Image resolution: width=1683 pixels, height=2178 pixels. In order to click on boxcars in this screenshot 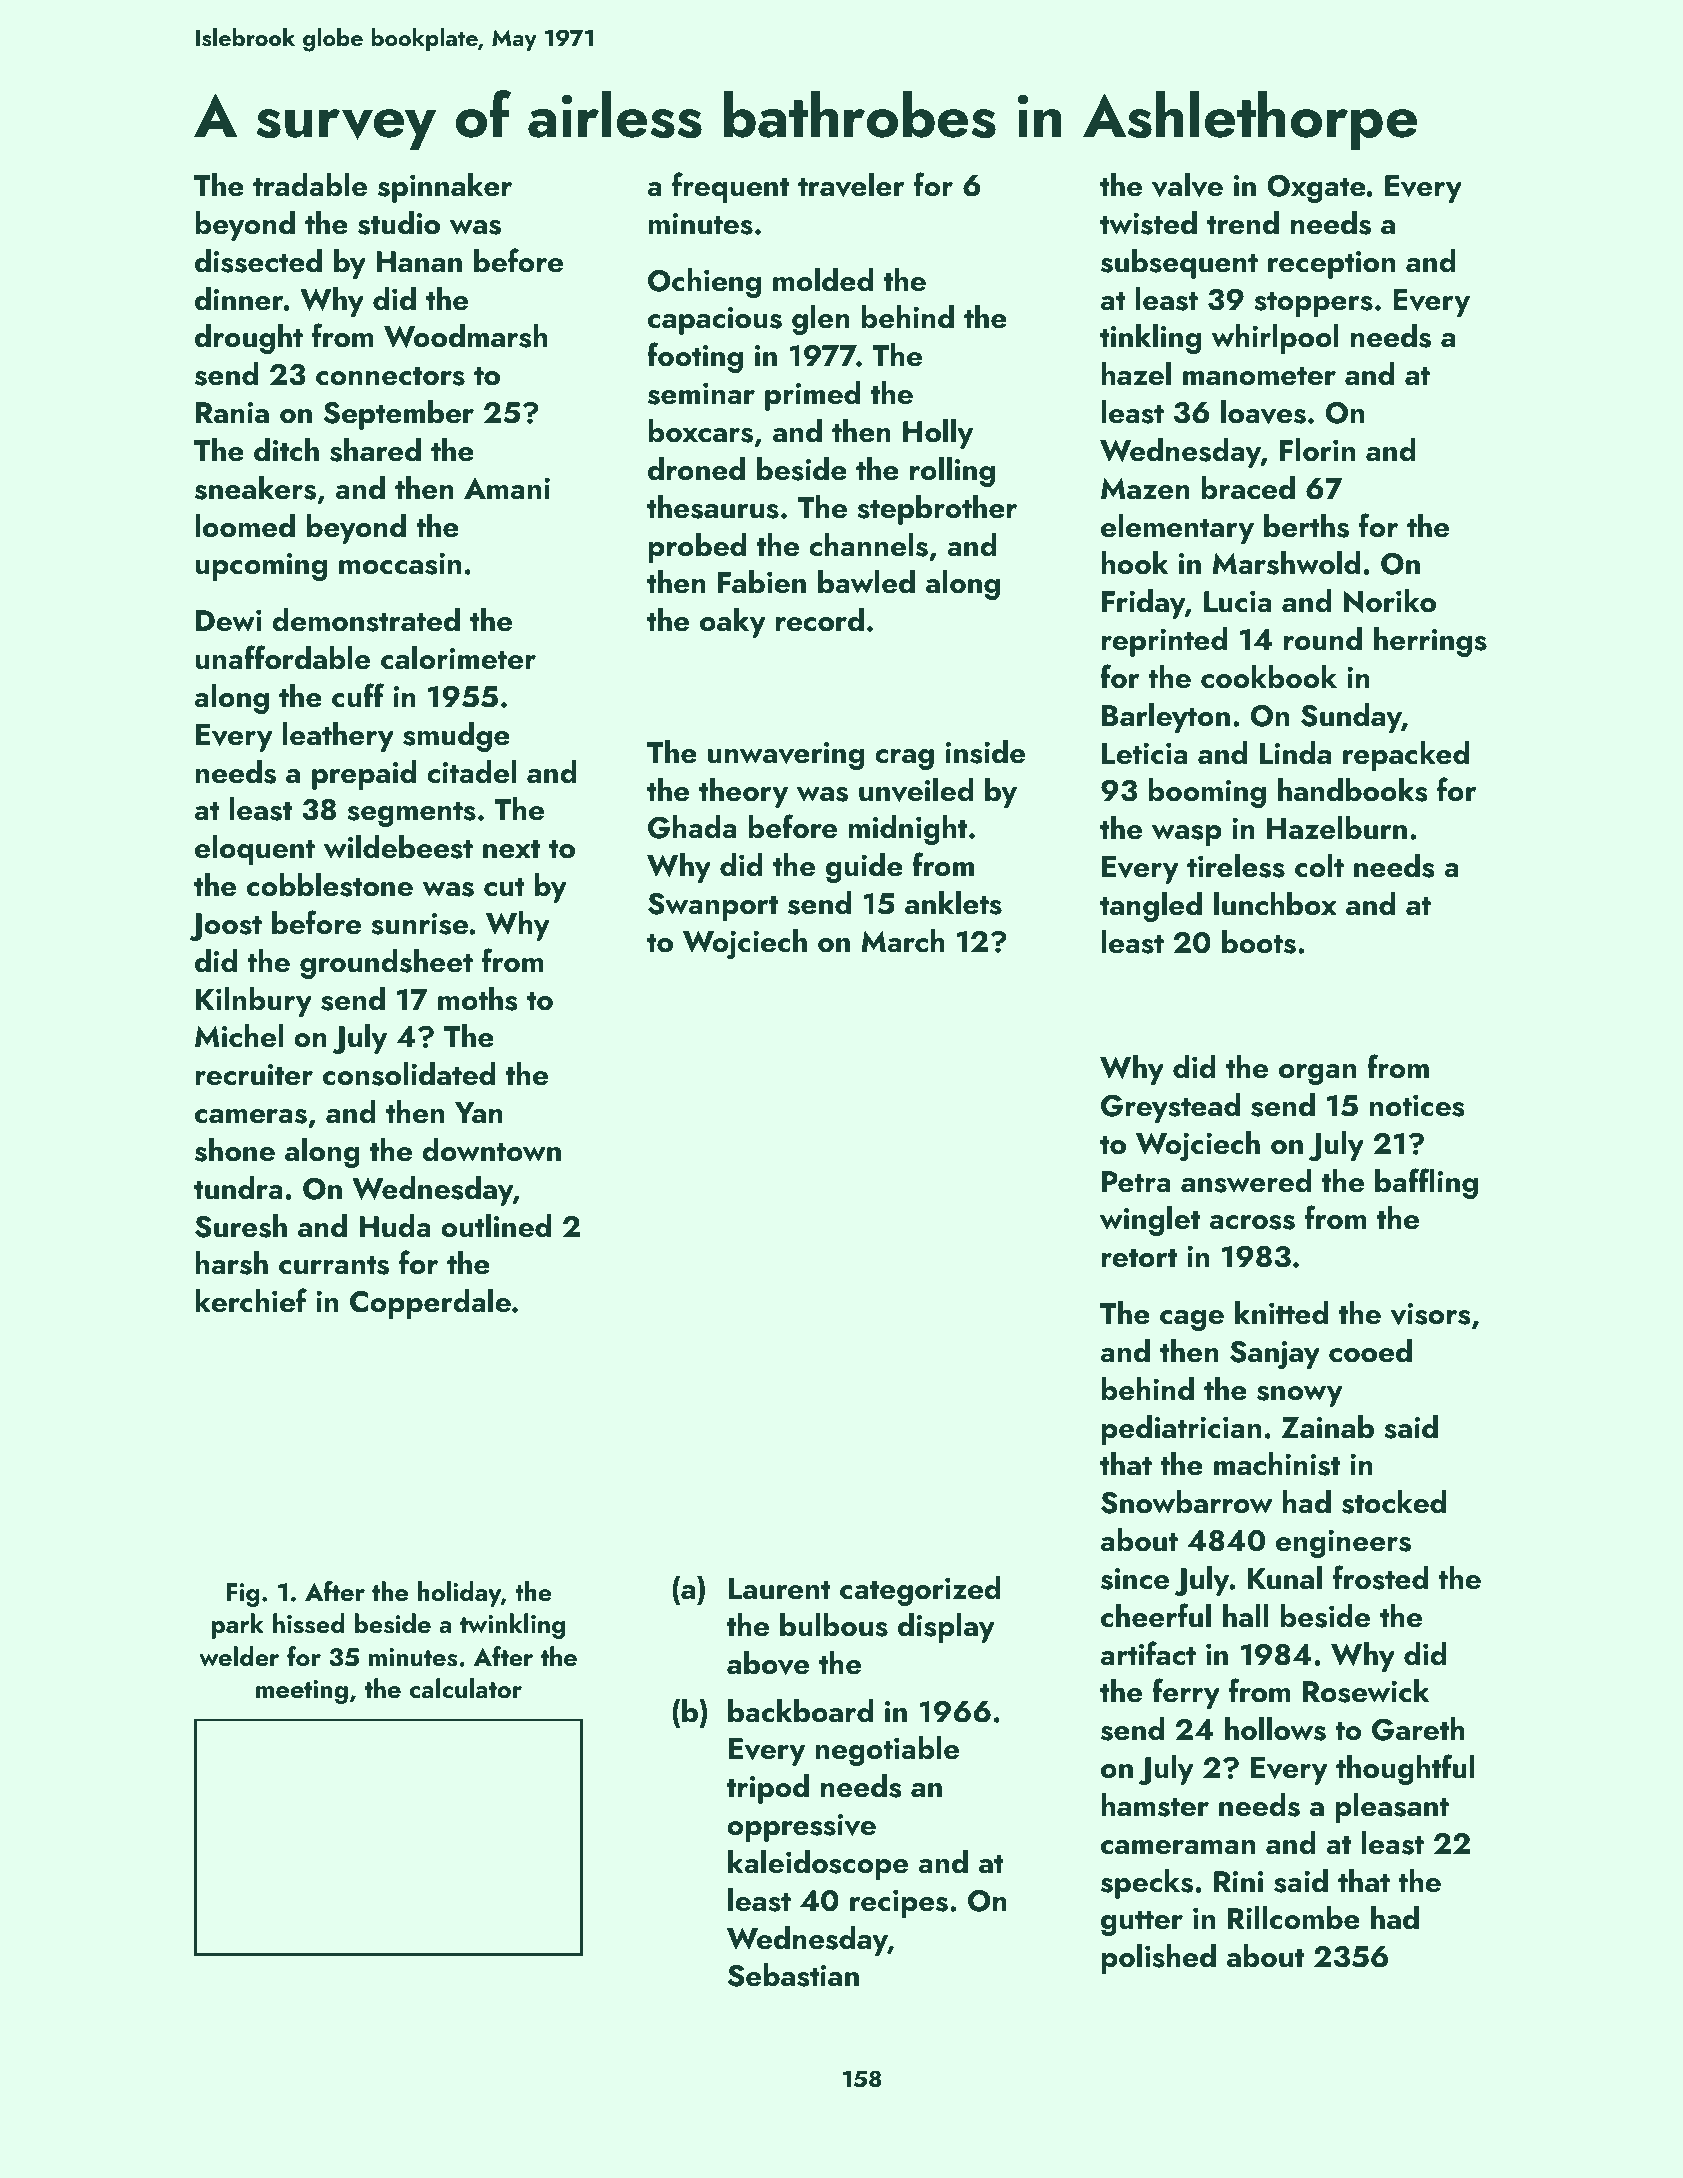, I will do `click(700, 431)`.
